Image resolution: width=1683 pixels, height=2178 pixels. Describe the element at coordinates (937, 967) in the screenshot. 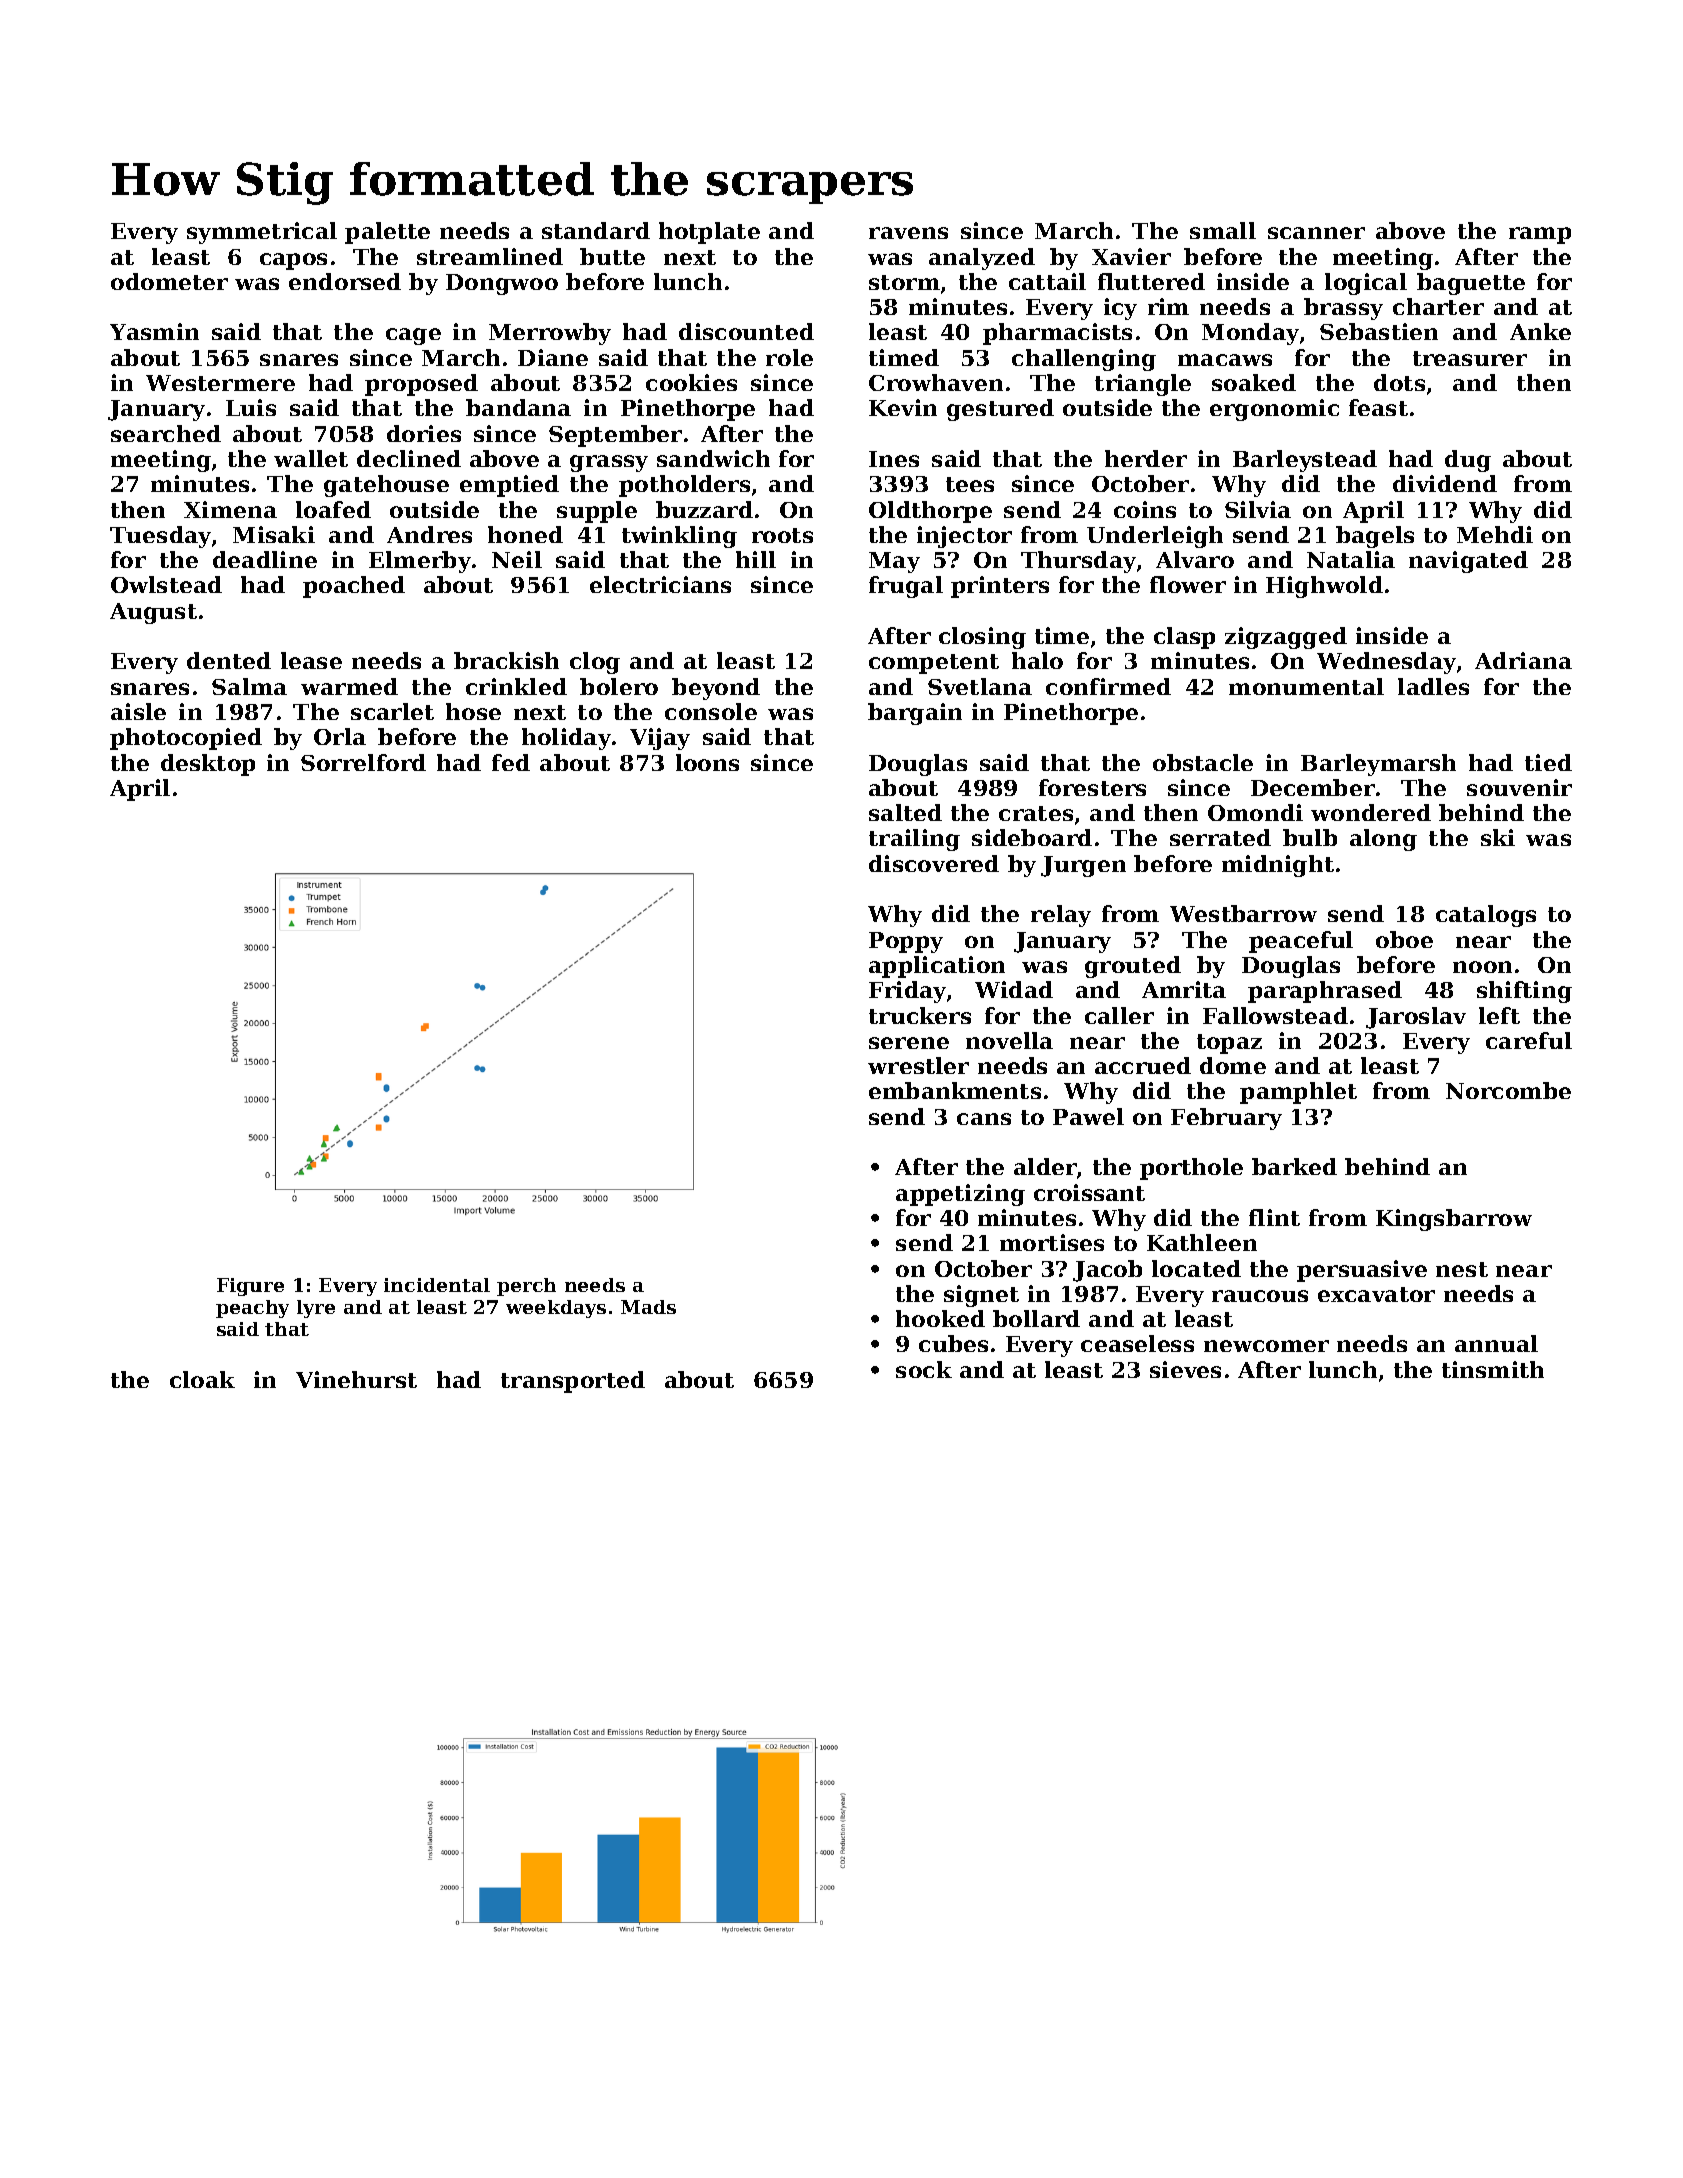

I see `application` at that location.
